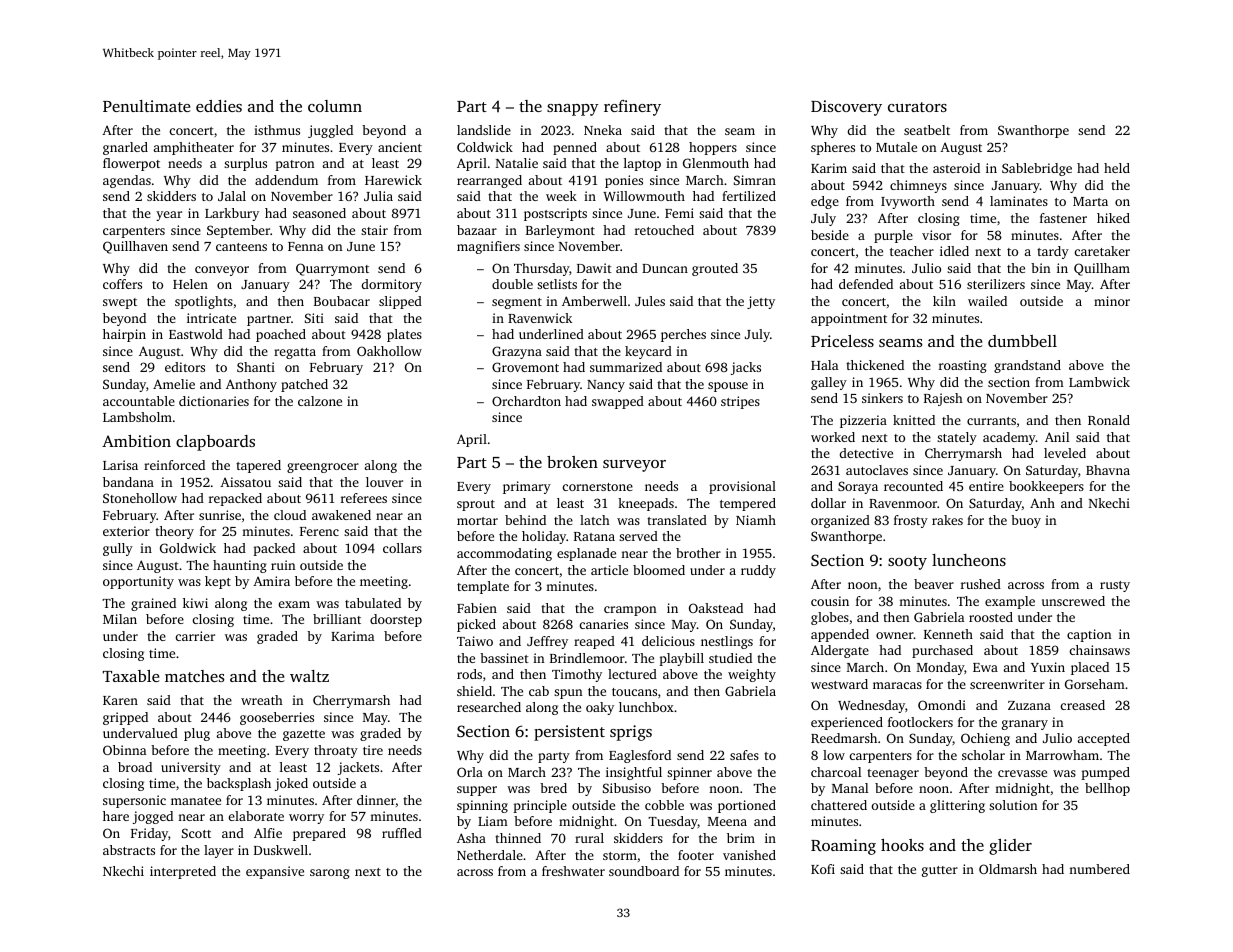 Image resolution: width=1233 pixels, height=952 pixels. I want to click on editors, so click(185, 367).
